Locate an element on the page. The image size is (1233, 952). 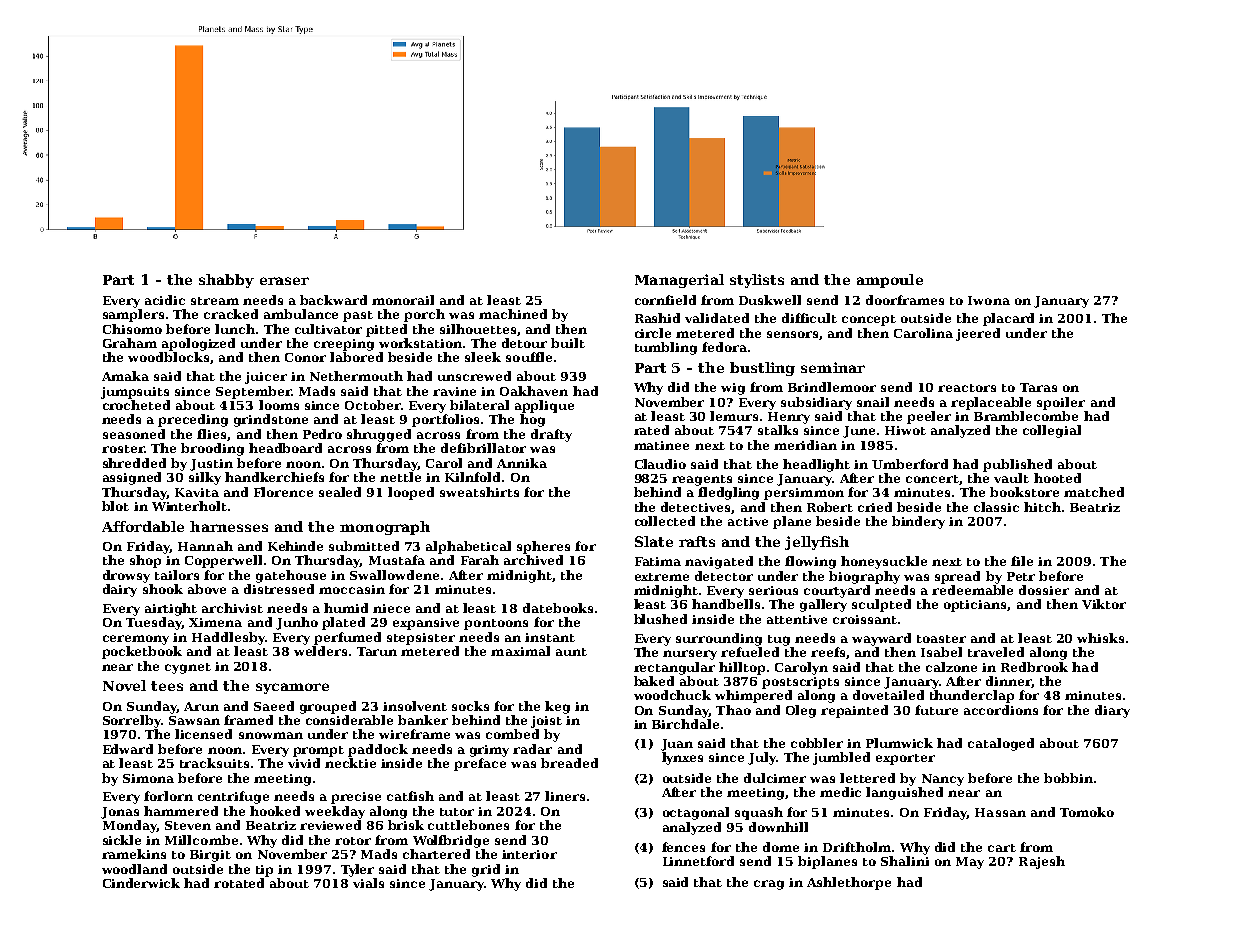
shabby is located at coordinates (226, 281).
